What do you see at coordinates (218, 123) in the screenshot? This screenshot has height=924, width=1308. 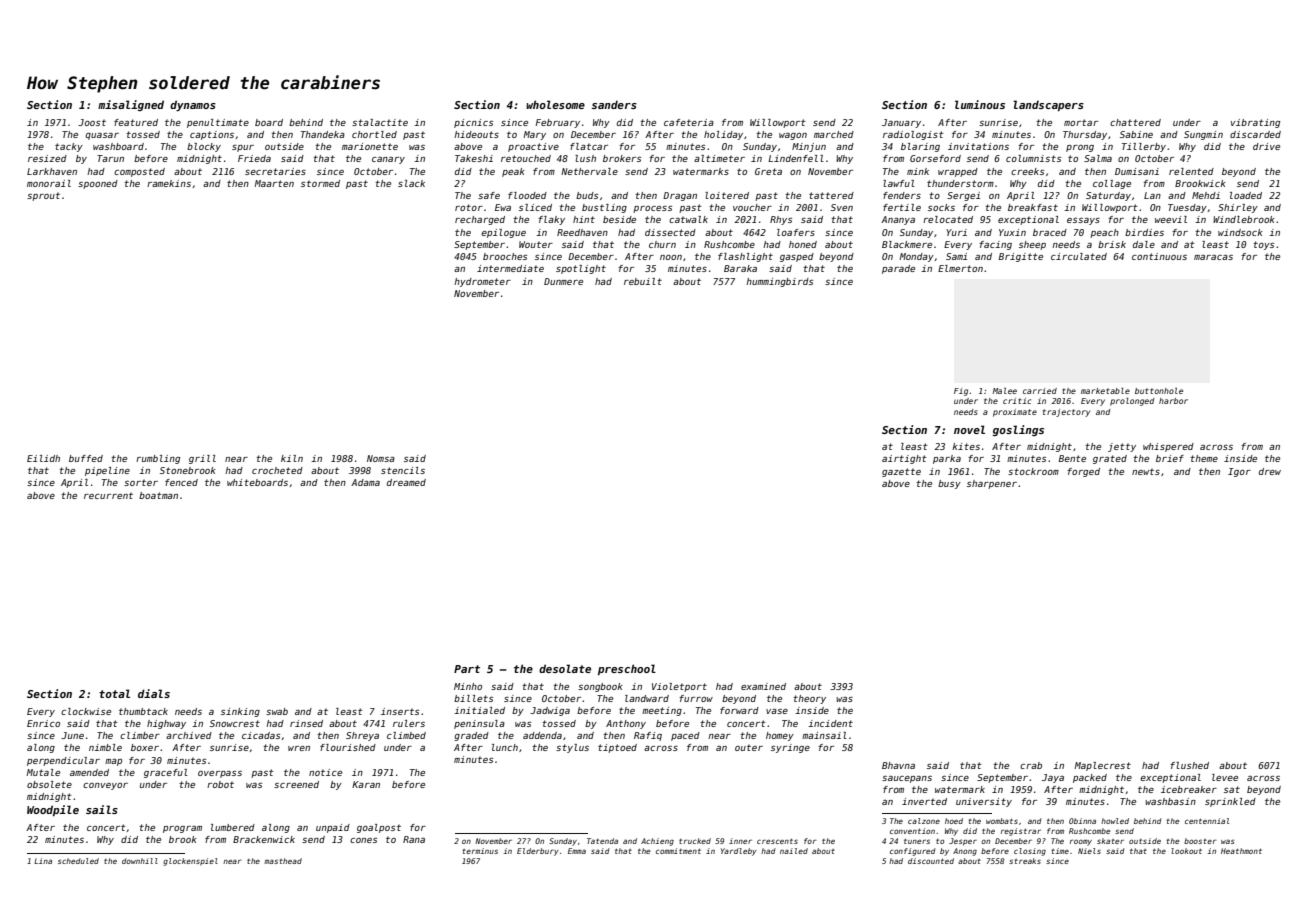 I see `penultimate` at bounding box center [218, 123].
